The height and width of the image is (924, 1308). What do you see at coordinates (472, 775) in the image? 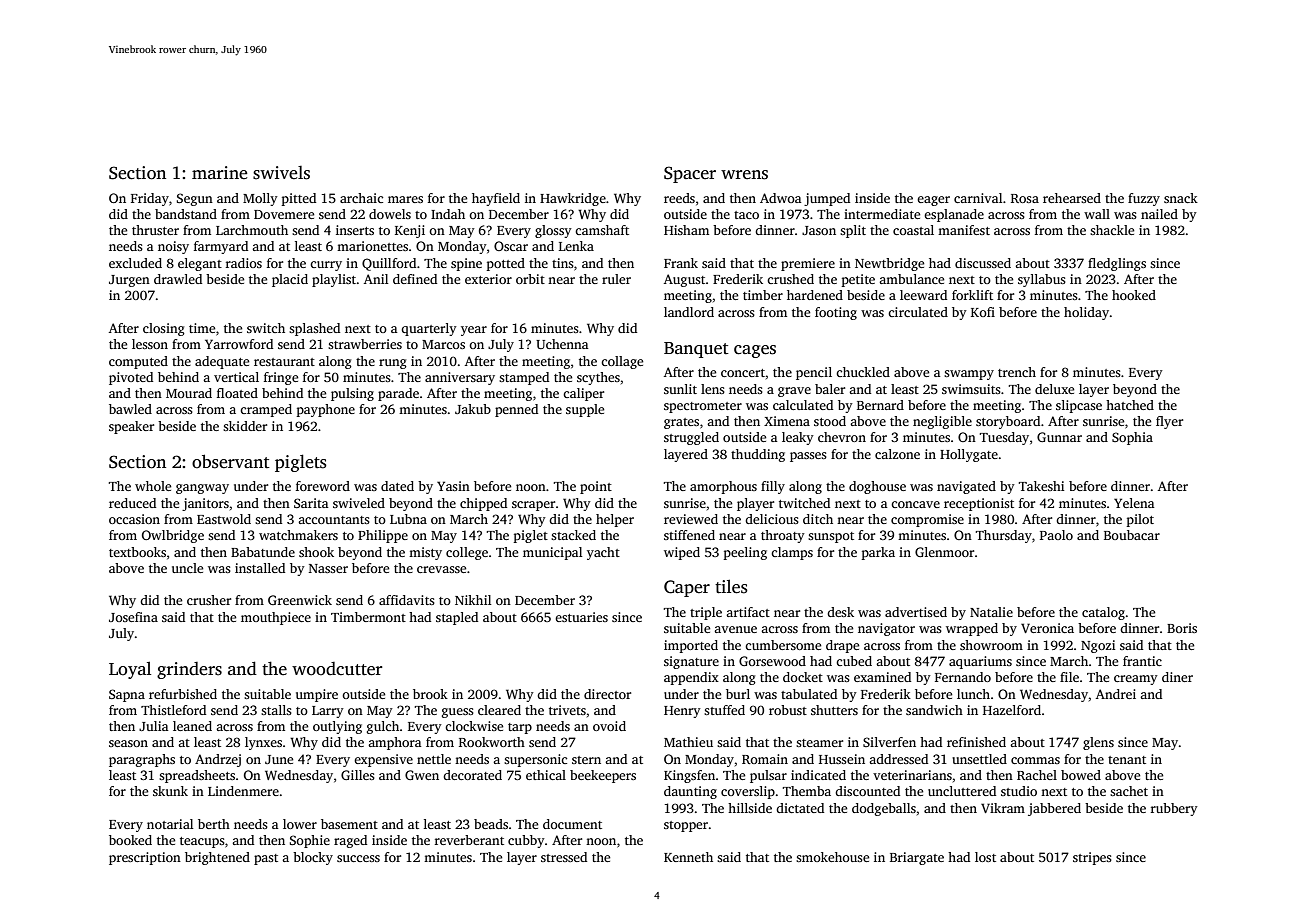
I see `decorated` at bounding box center [472, 775].
